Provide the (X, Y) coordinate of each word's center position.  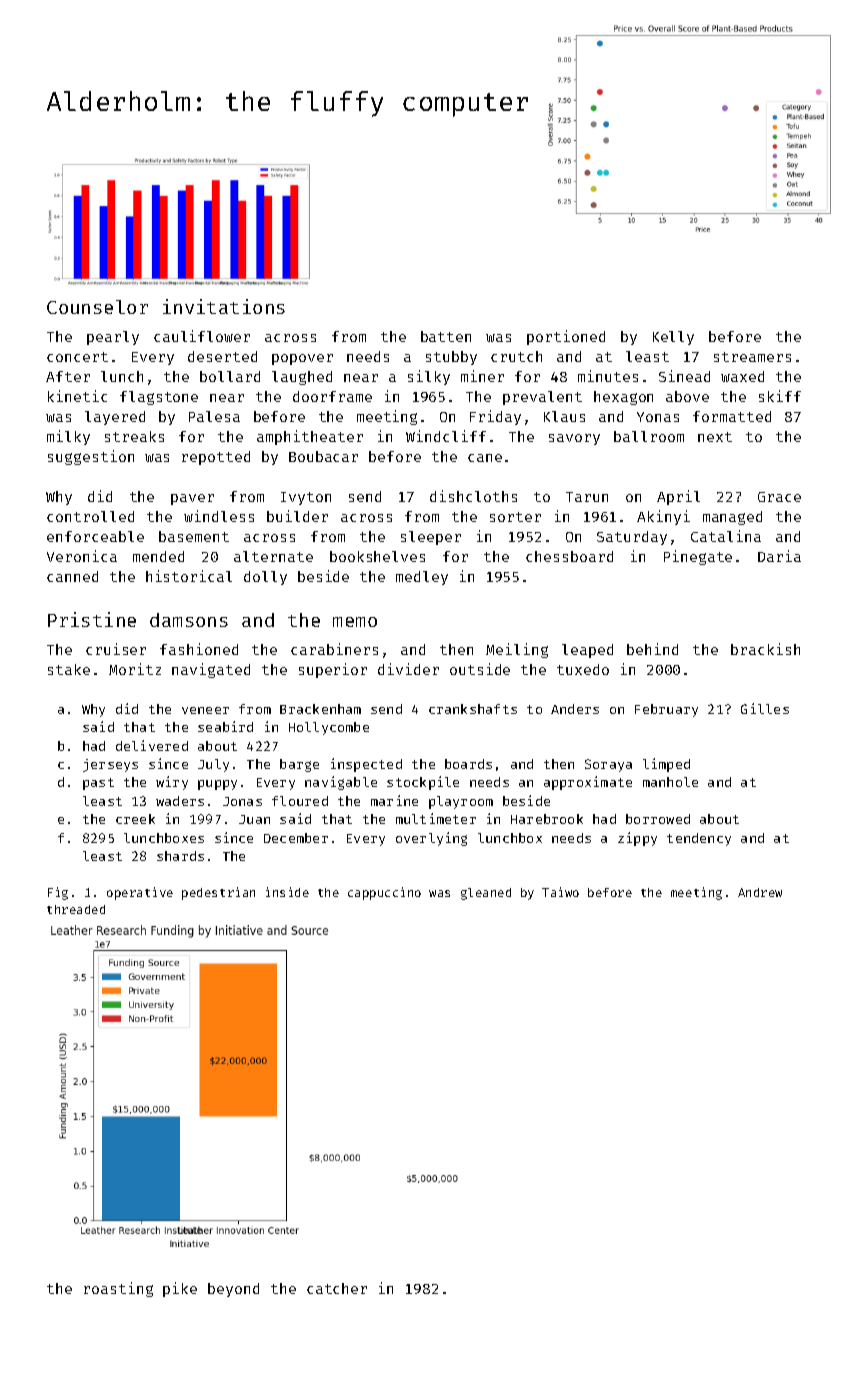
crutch (516, 356)
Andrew (760, 892)
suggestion (91, 457)
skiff (780, 396)
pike (180, 1289)
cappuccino (384, 893)
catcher (337, 1288)
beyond (233, 1290)
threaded (76, 909)
